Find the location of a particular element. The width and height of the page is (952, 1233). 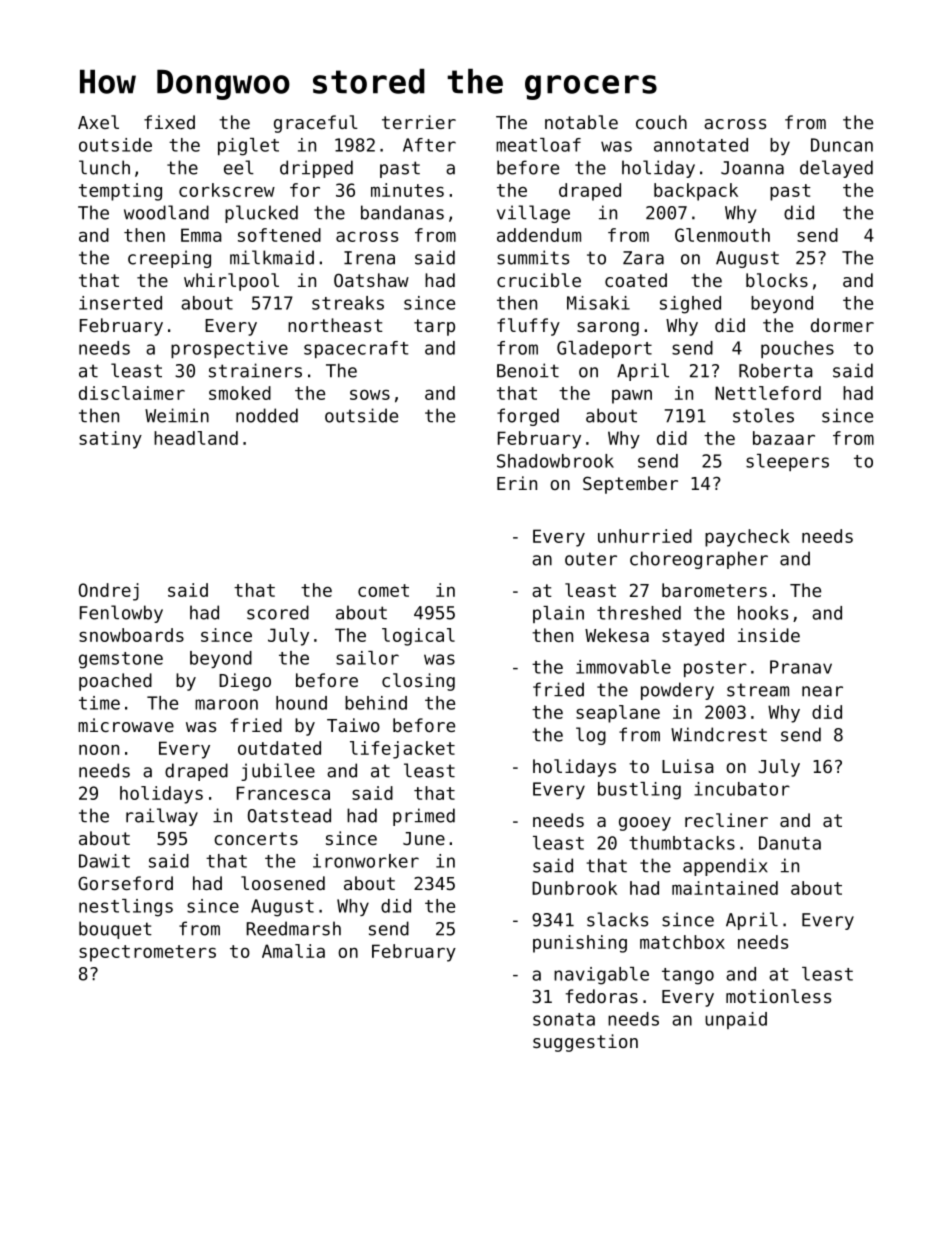

pouches is located at coordinates (797, 349).
